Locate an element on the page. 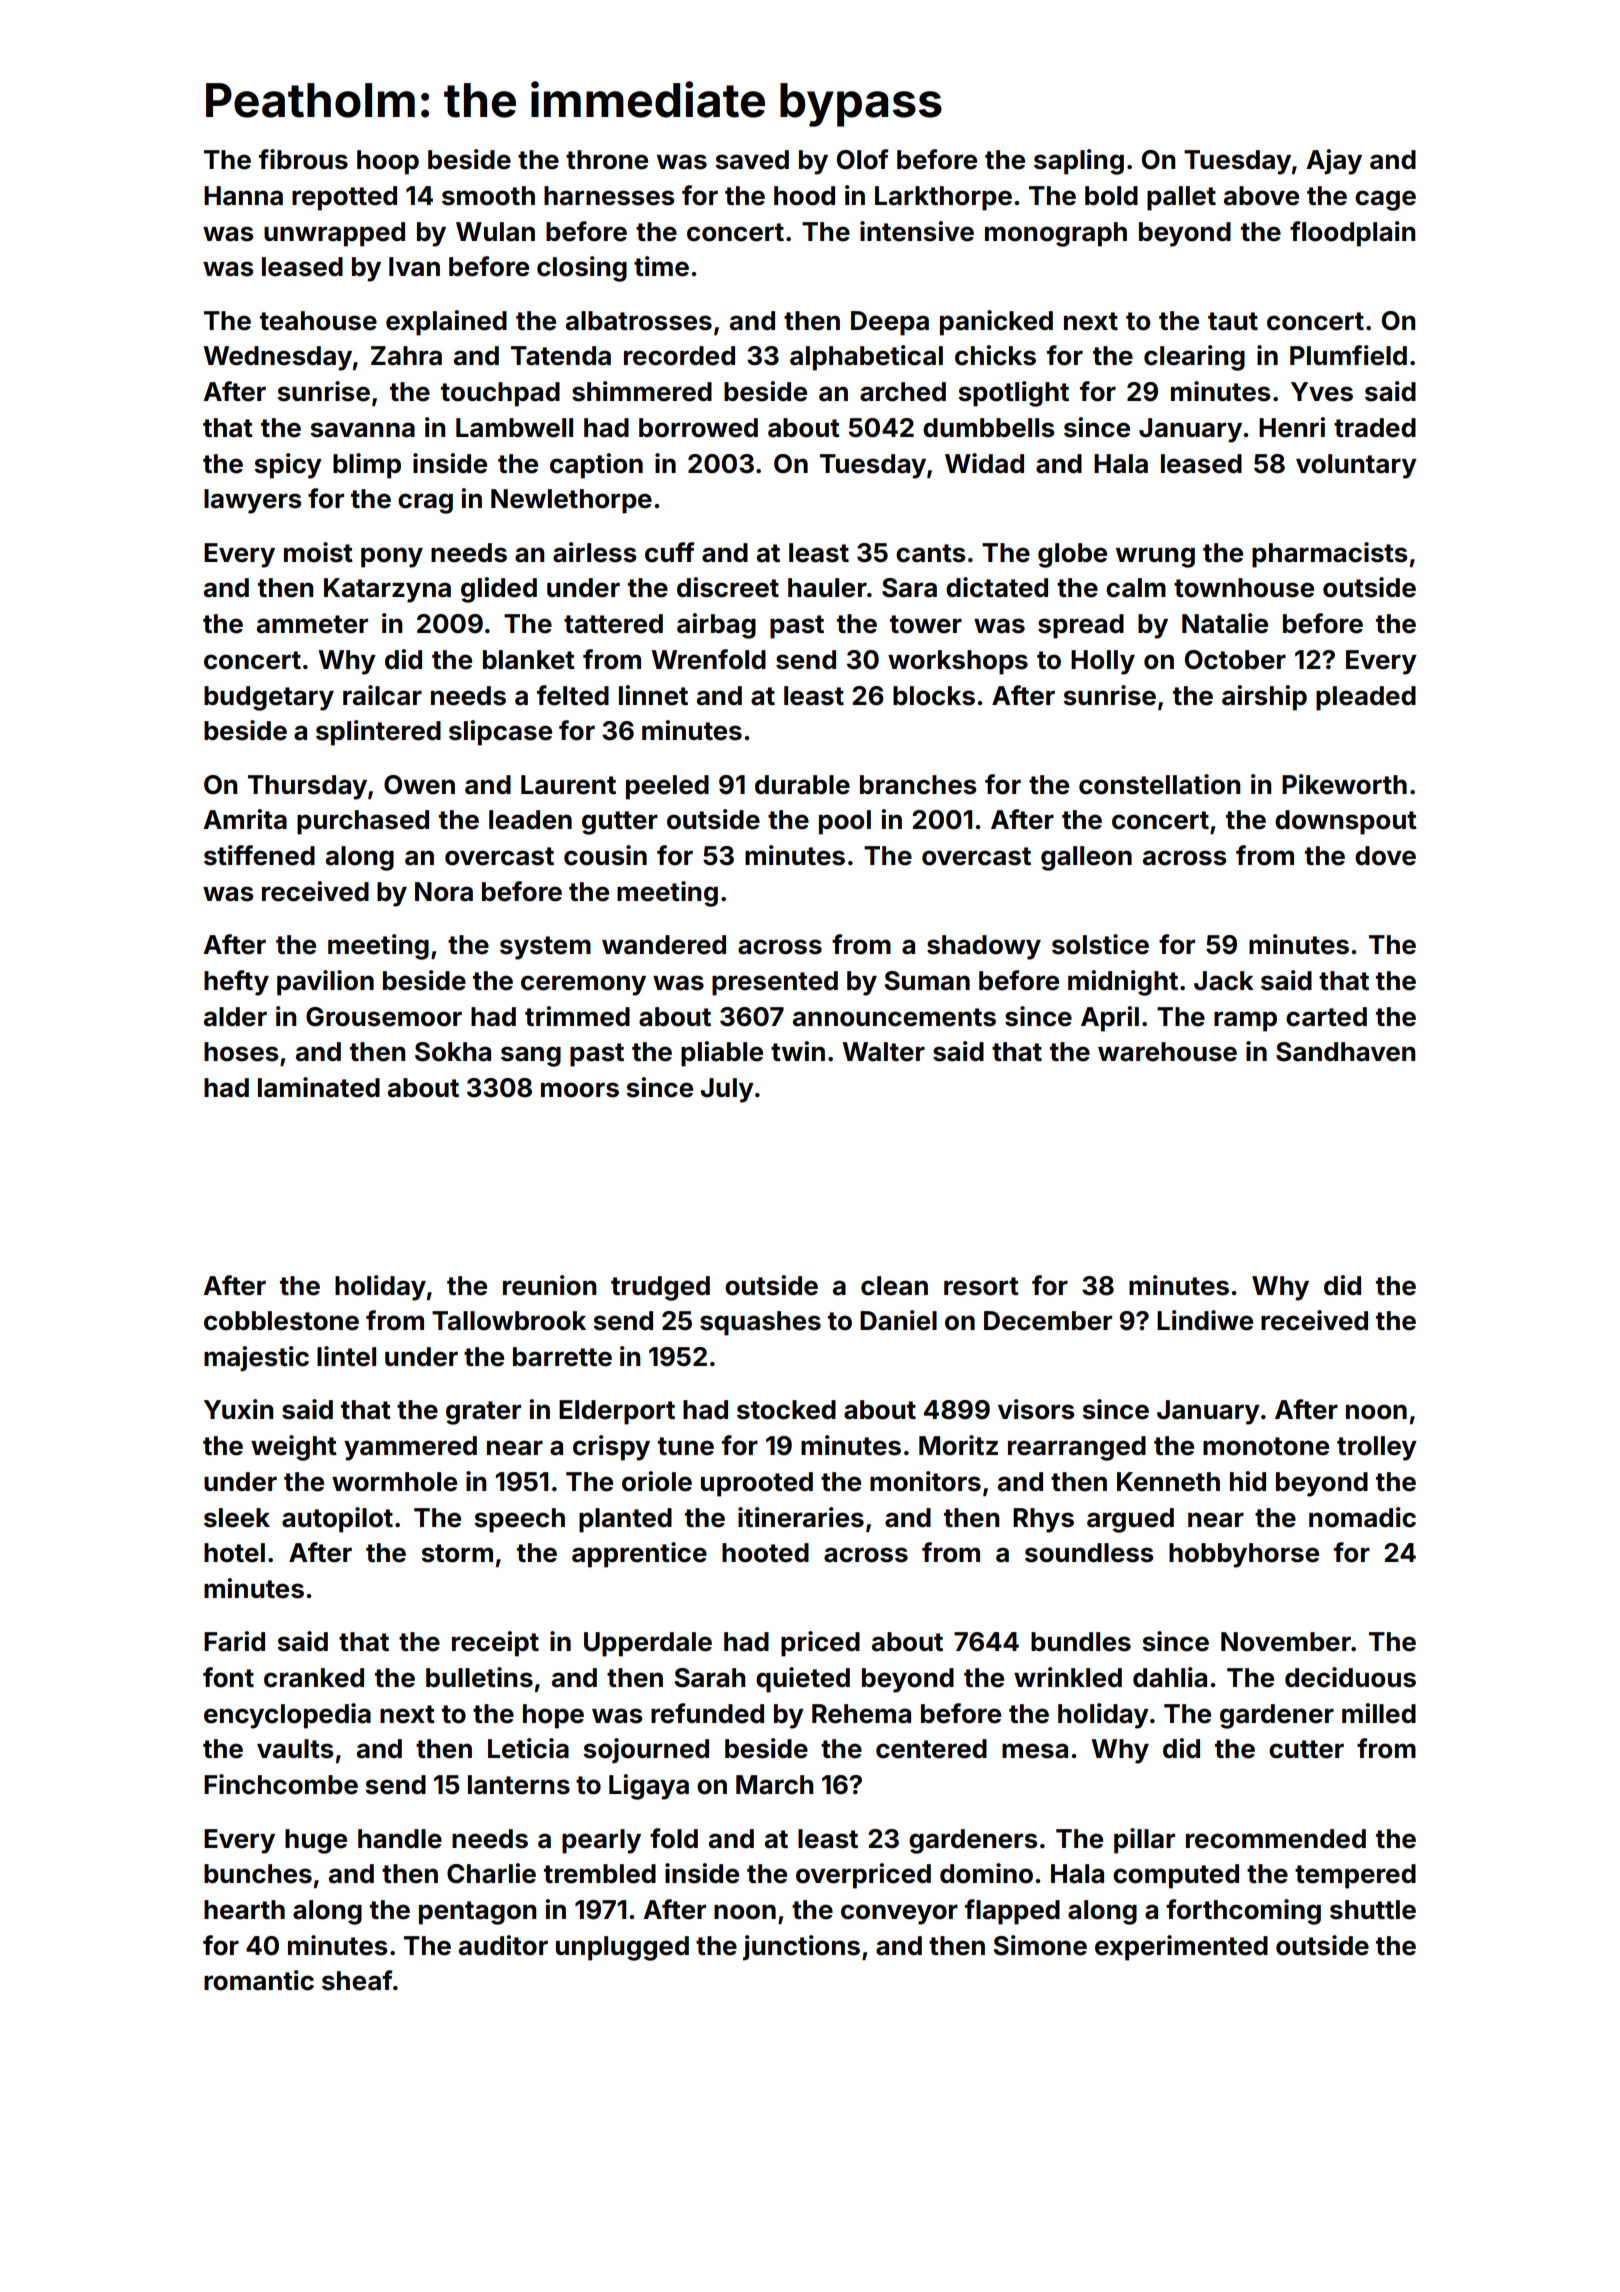  fibrous is located at coordinates (303, 159).
